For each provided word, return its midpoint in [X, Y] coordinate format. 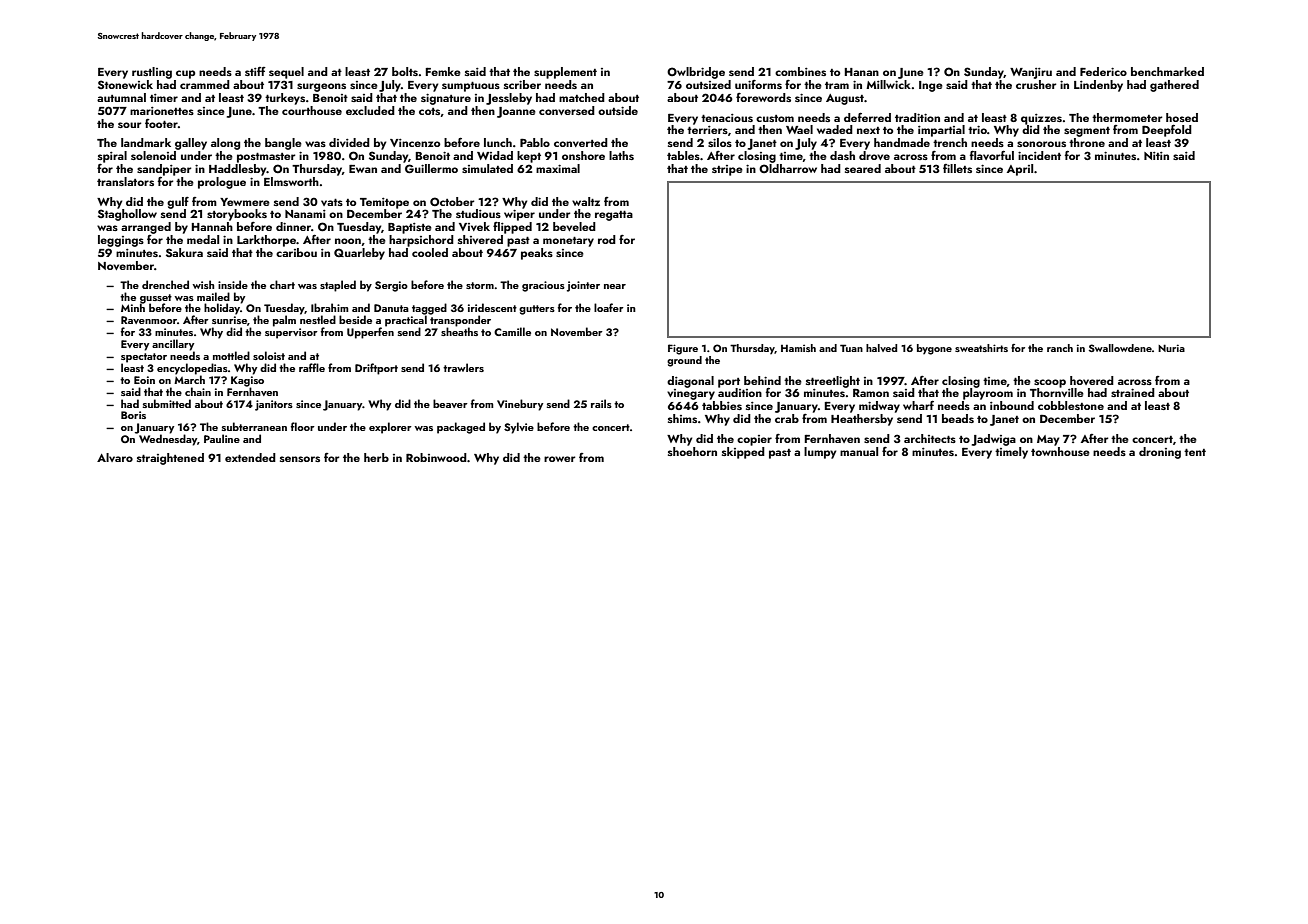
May [1048, 440]
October [452, 201]
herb [376, 457]
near [615, 286]
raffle [312, 367]
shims [682, 418]
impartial [941, 131]
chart [282, 284]
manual [859, 451]
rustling [152, 73]
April [1020, 170]
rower [559, 459]
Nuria [1171, 348]
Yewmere [245, 202]
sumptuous [471, 87]
